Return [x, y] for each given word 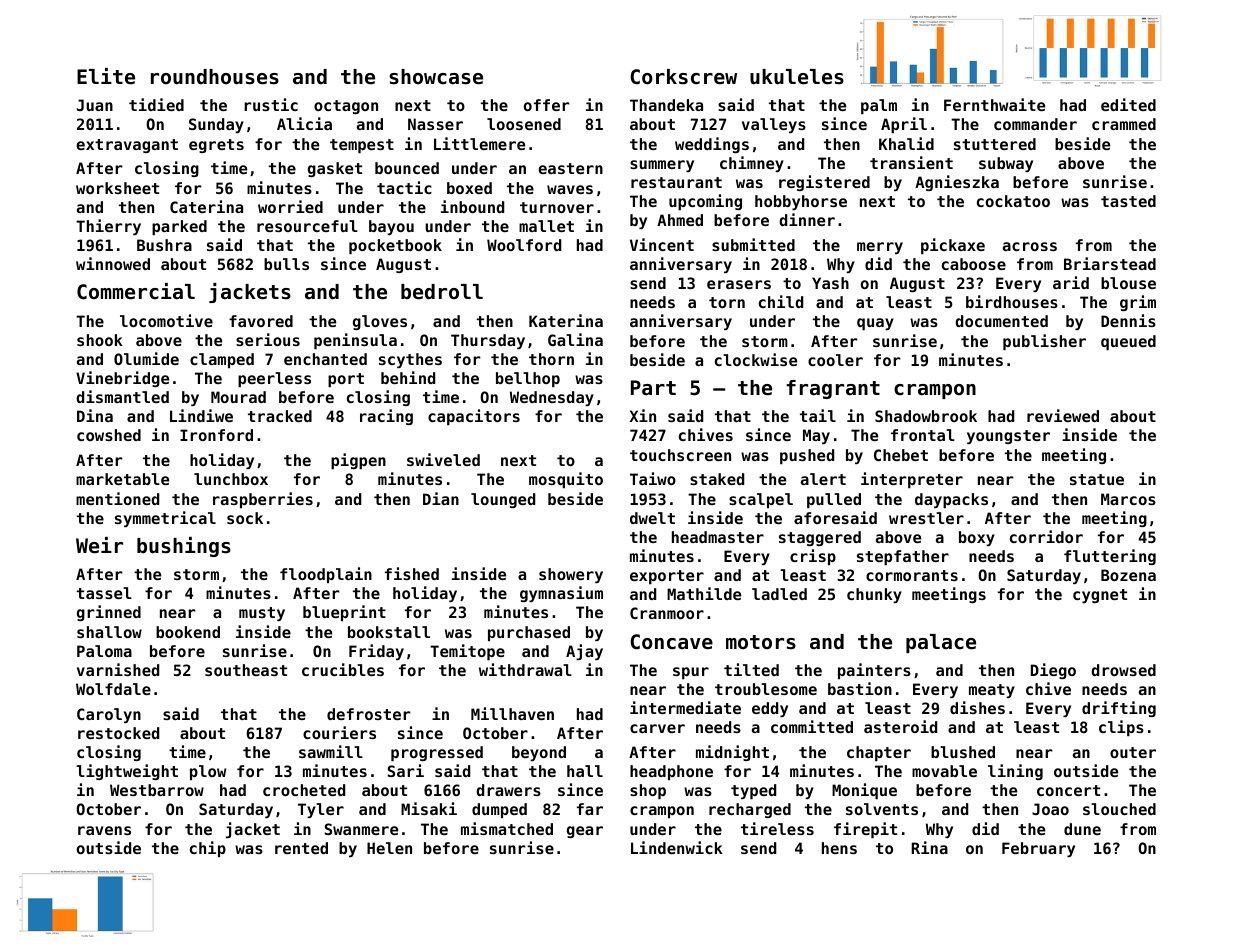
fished [412, 573]
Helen [389, 848]
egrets [216, 146]
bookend [188, 632]
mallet [546, 226]
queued [1128, 342]
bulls [286, 264]
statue [1097, 479]
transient [911, 162]
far [590, 809]
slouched [1119, 809]
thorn [551, 359]
